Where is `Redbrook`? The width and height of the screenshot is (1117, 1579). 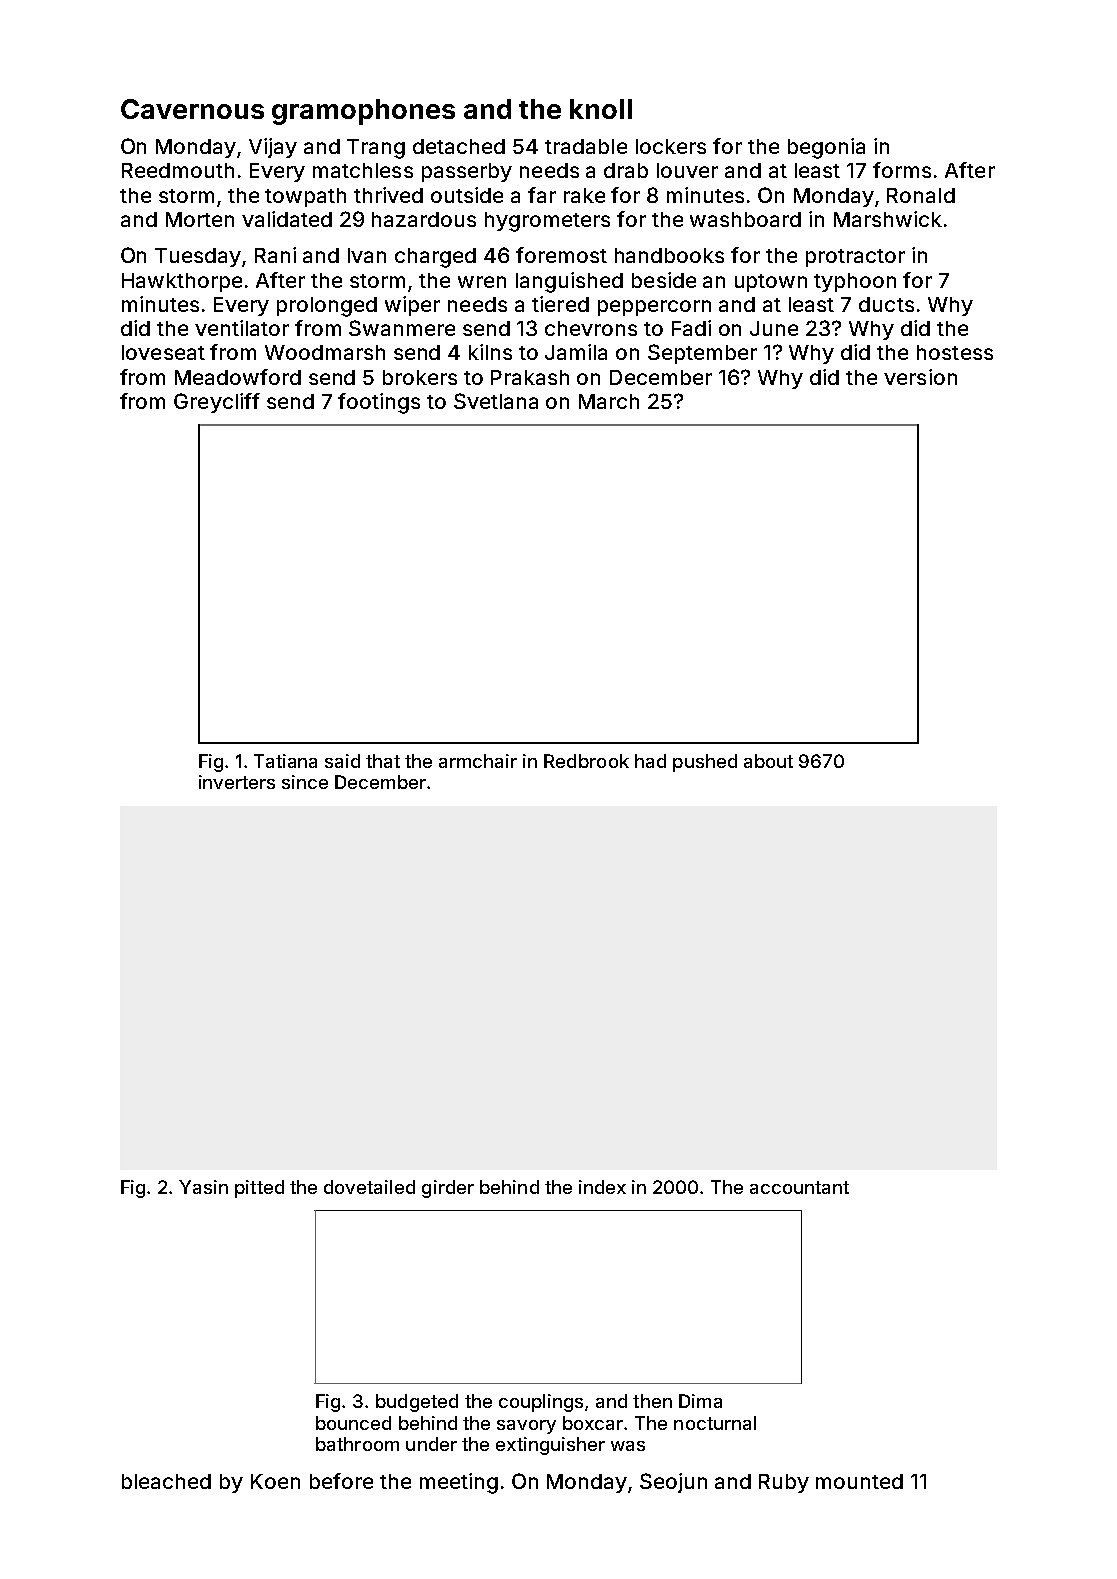 Redbrook is located at coordinates (586, 761).
